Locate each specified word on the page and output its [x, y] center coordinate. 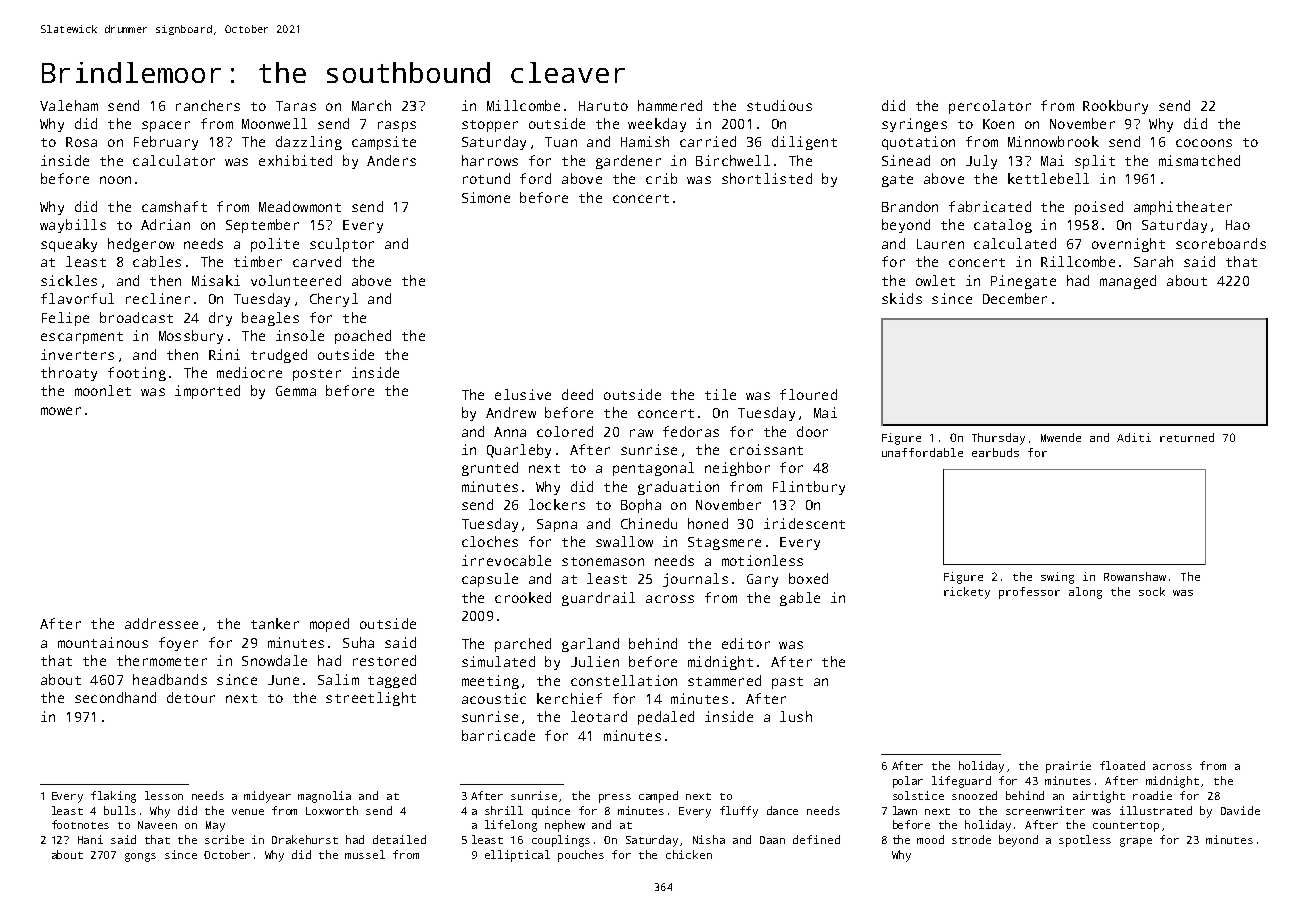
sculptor [342, 245]
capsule [490, 580]
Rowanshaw [1135, 576]
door [812, 431]
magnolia [324, 797]
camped [658, 797]
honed [708, 523]
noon [115, 180]
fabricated [990, 206]
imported [207, 392]
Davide [1240, 810]
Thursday [998, 439]
